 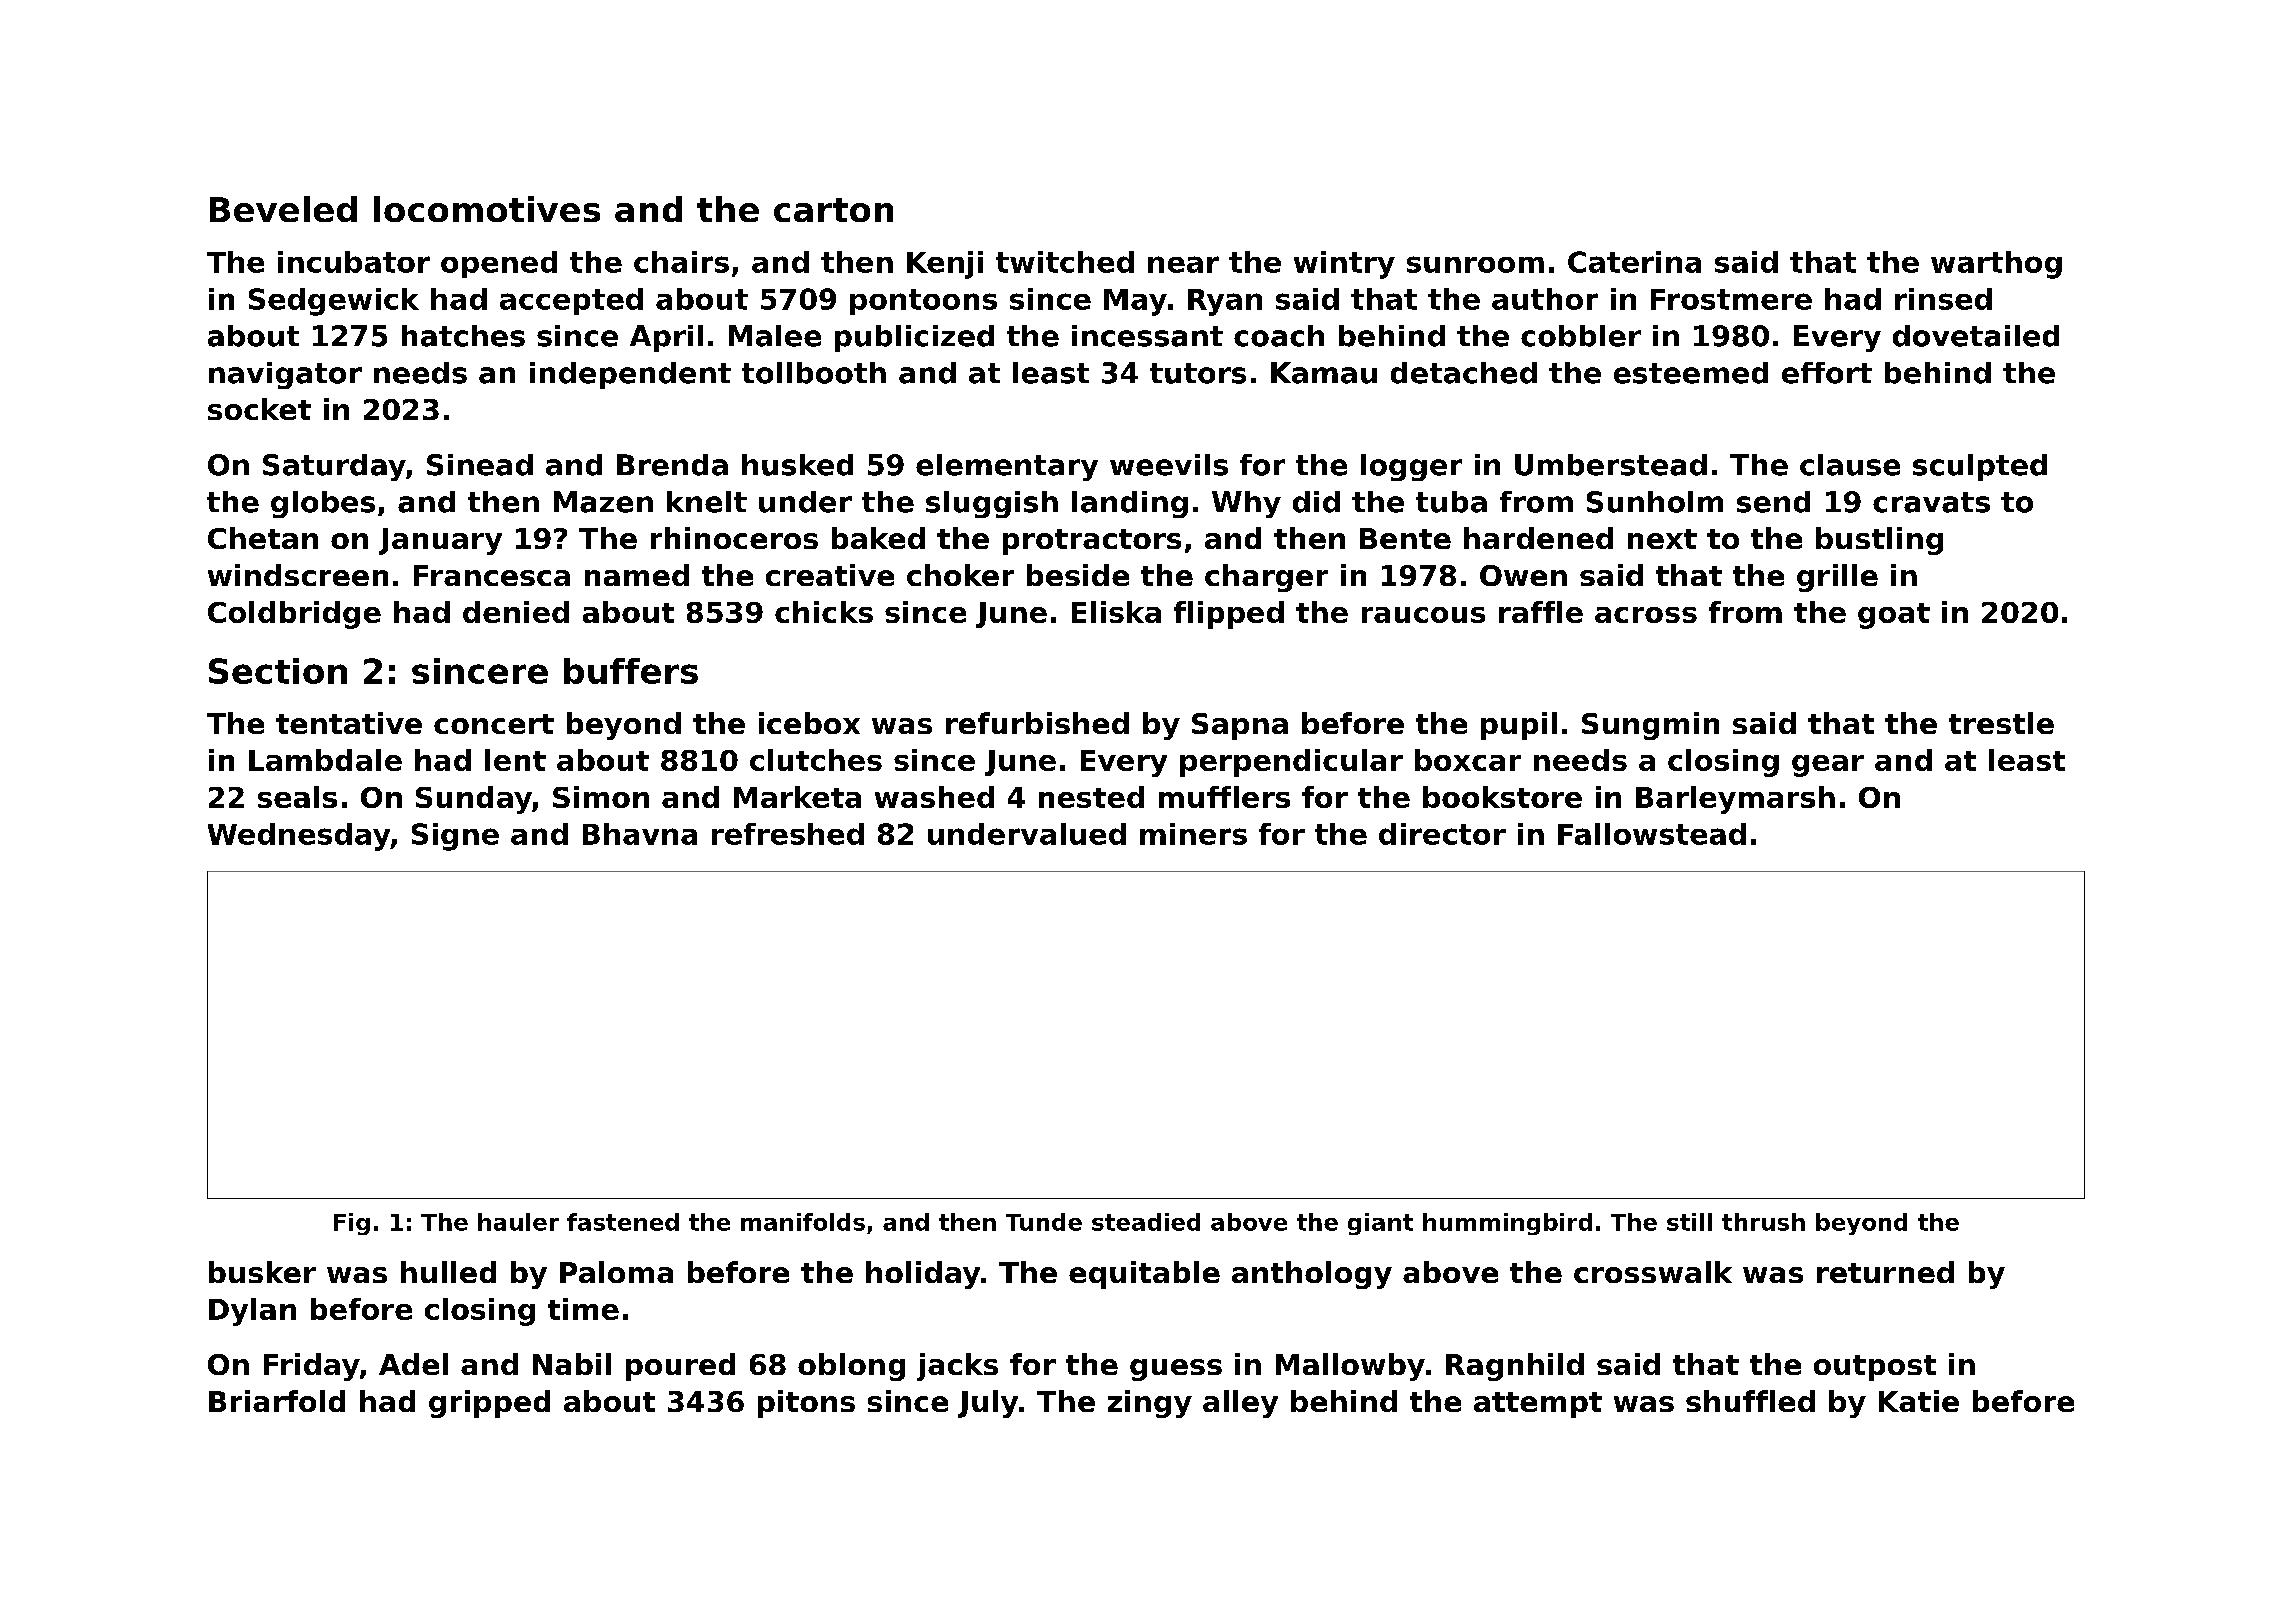 I want to click on carton, so click(x=833, y=210).
